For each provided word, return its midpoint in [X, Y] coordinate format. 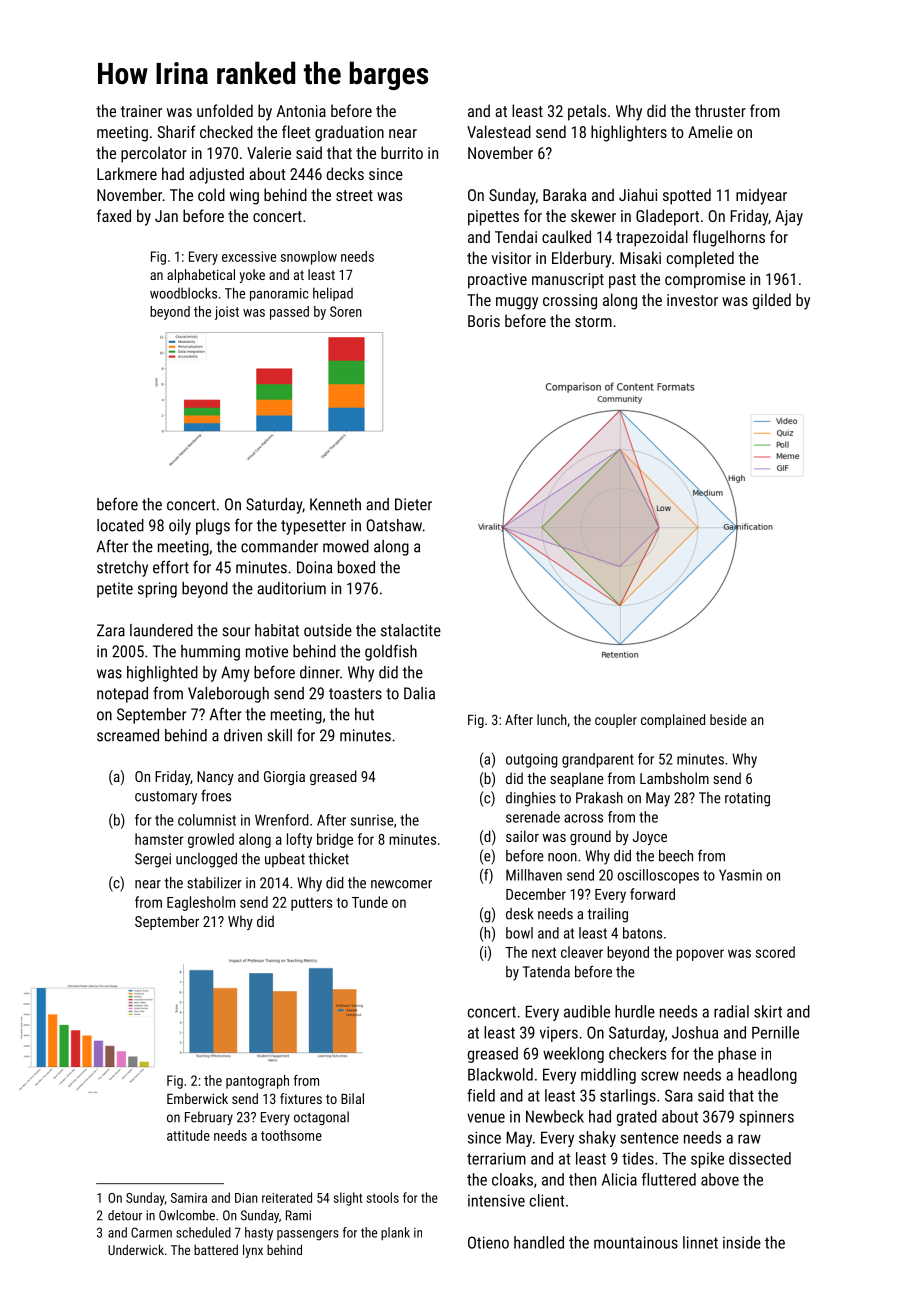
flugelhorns [729, 238]
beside [728, 719]
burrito [402, 152]
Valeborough [228, 695]
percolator [154, 154]
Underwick [136, 1249]
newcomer [401, 884]
